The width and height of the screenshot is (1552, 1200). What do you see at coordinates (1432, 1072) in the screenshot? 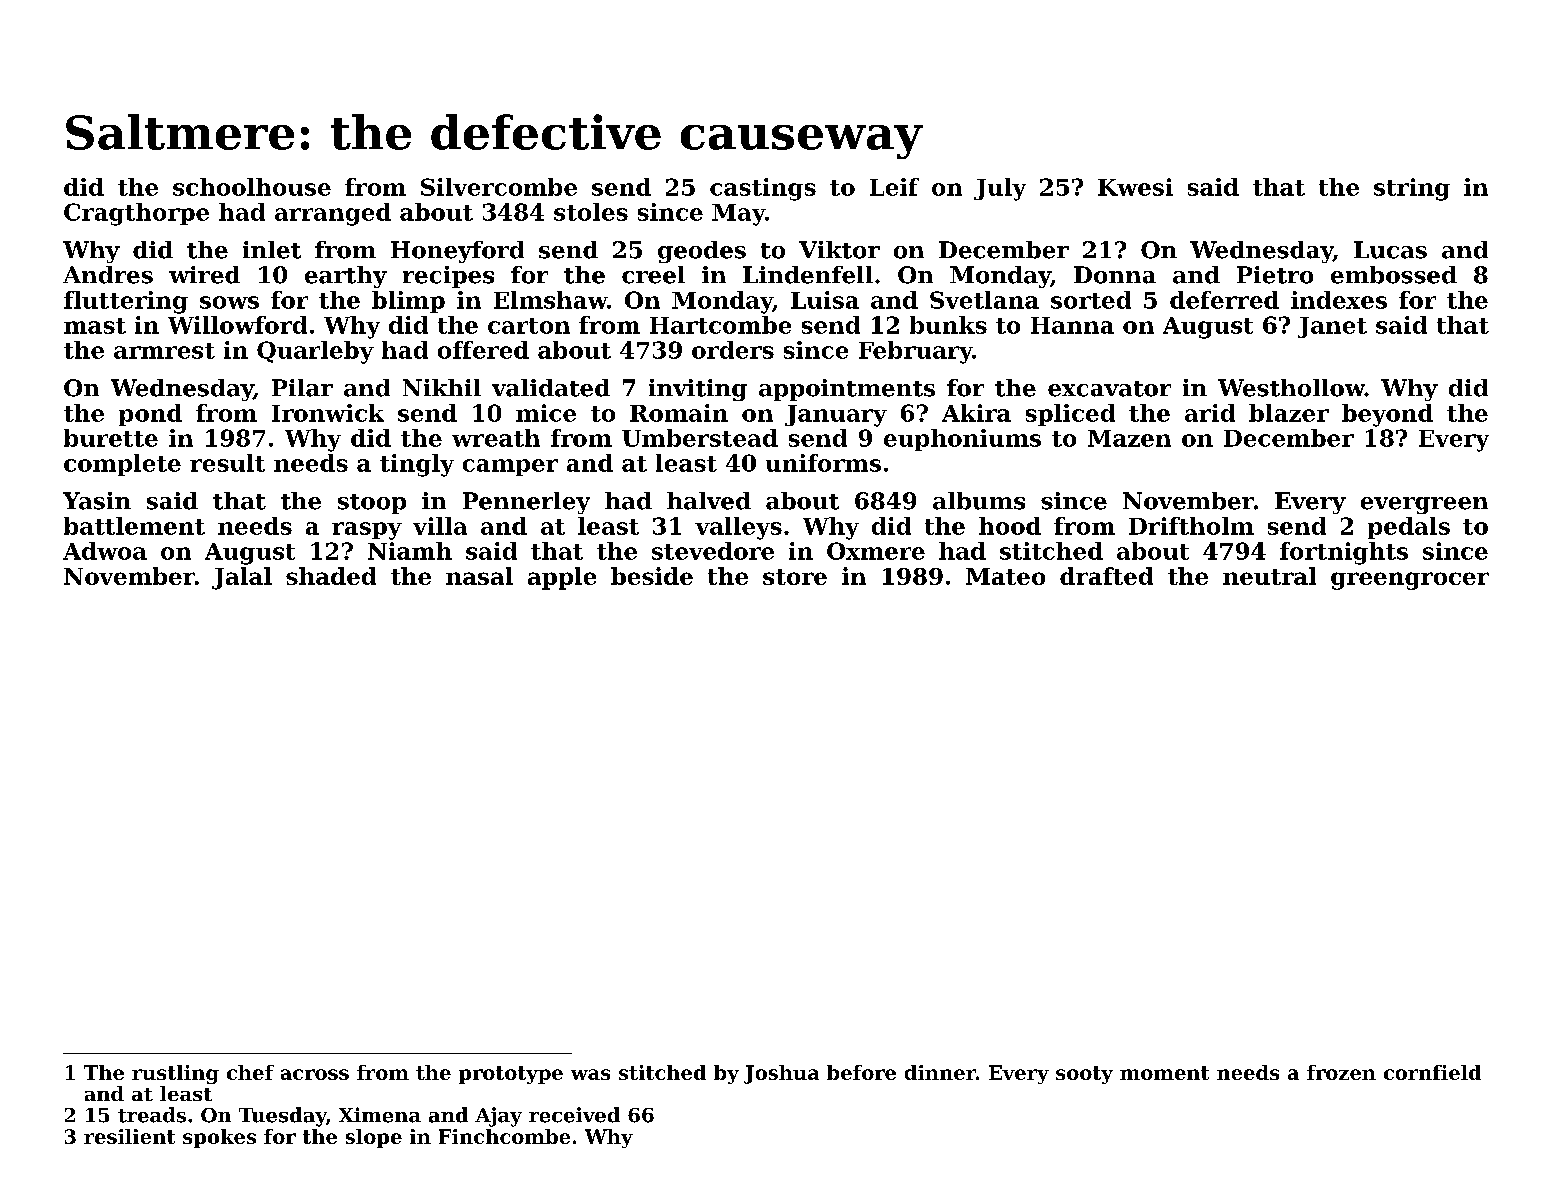
I see `cornfield` at bounding box center [1432, 1072].
